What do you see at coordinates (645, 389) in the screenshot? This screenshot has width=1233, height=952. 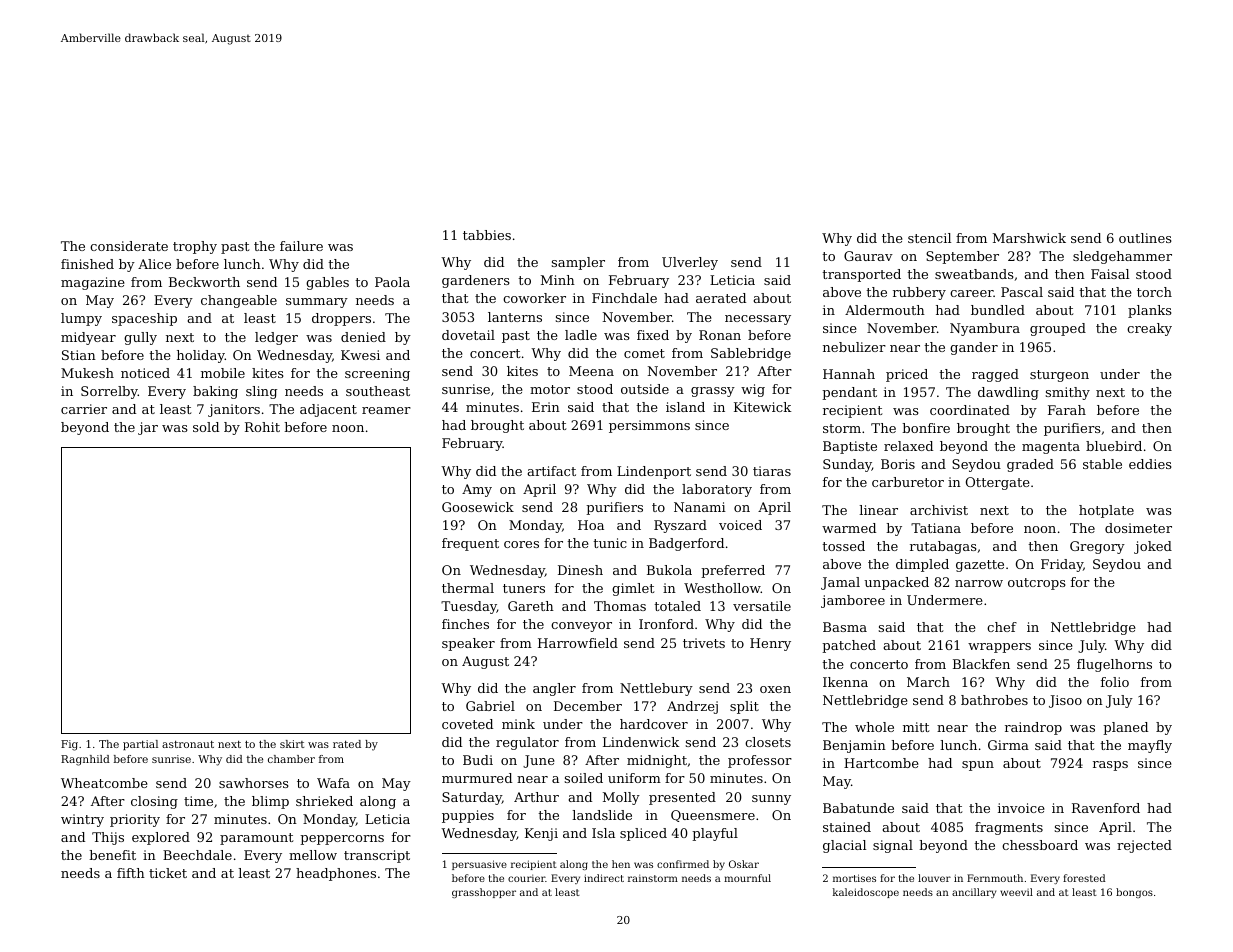 I see `outside` at bounding box center [645, 389].
